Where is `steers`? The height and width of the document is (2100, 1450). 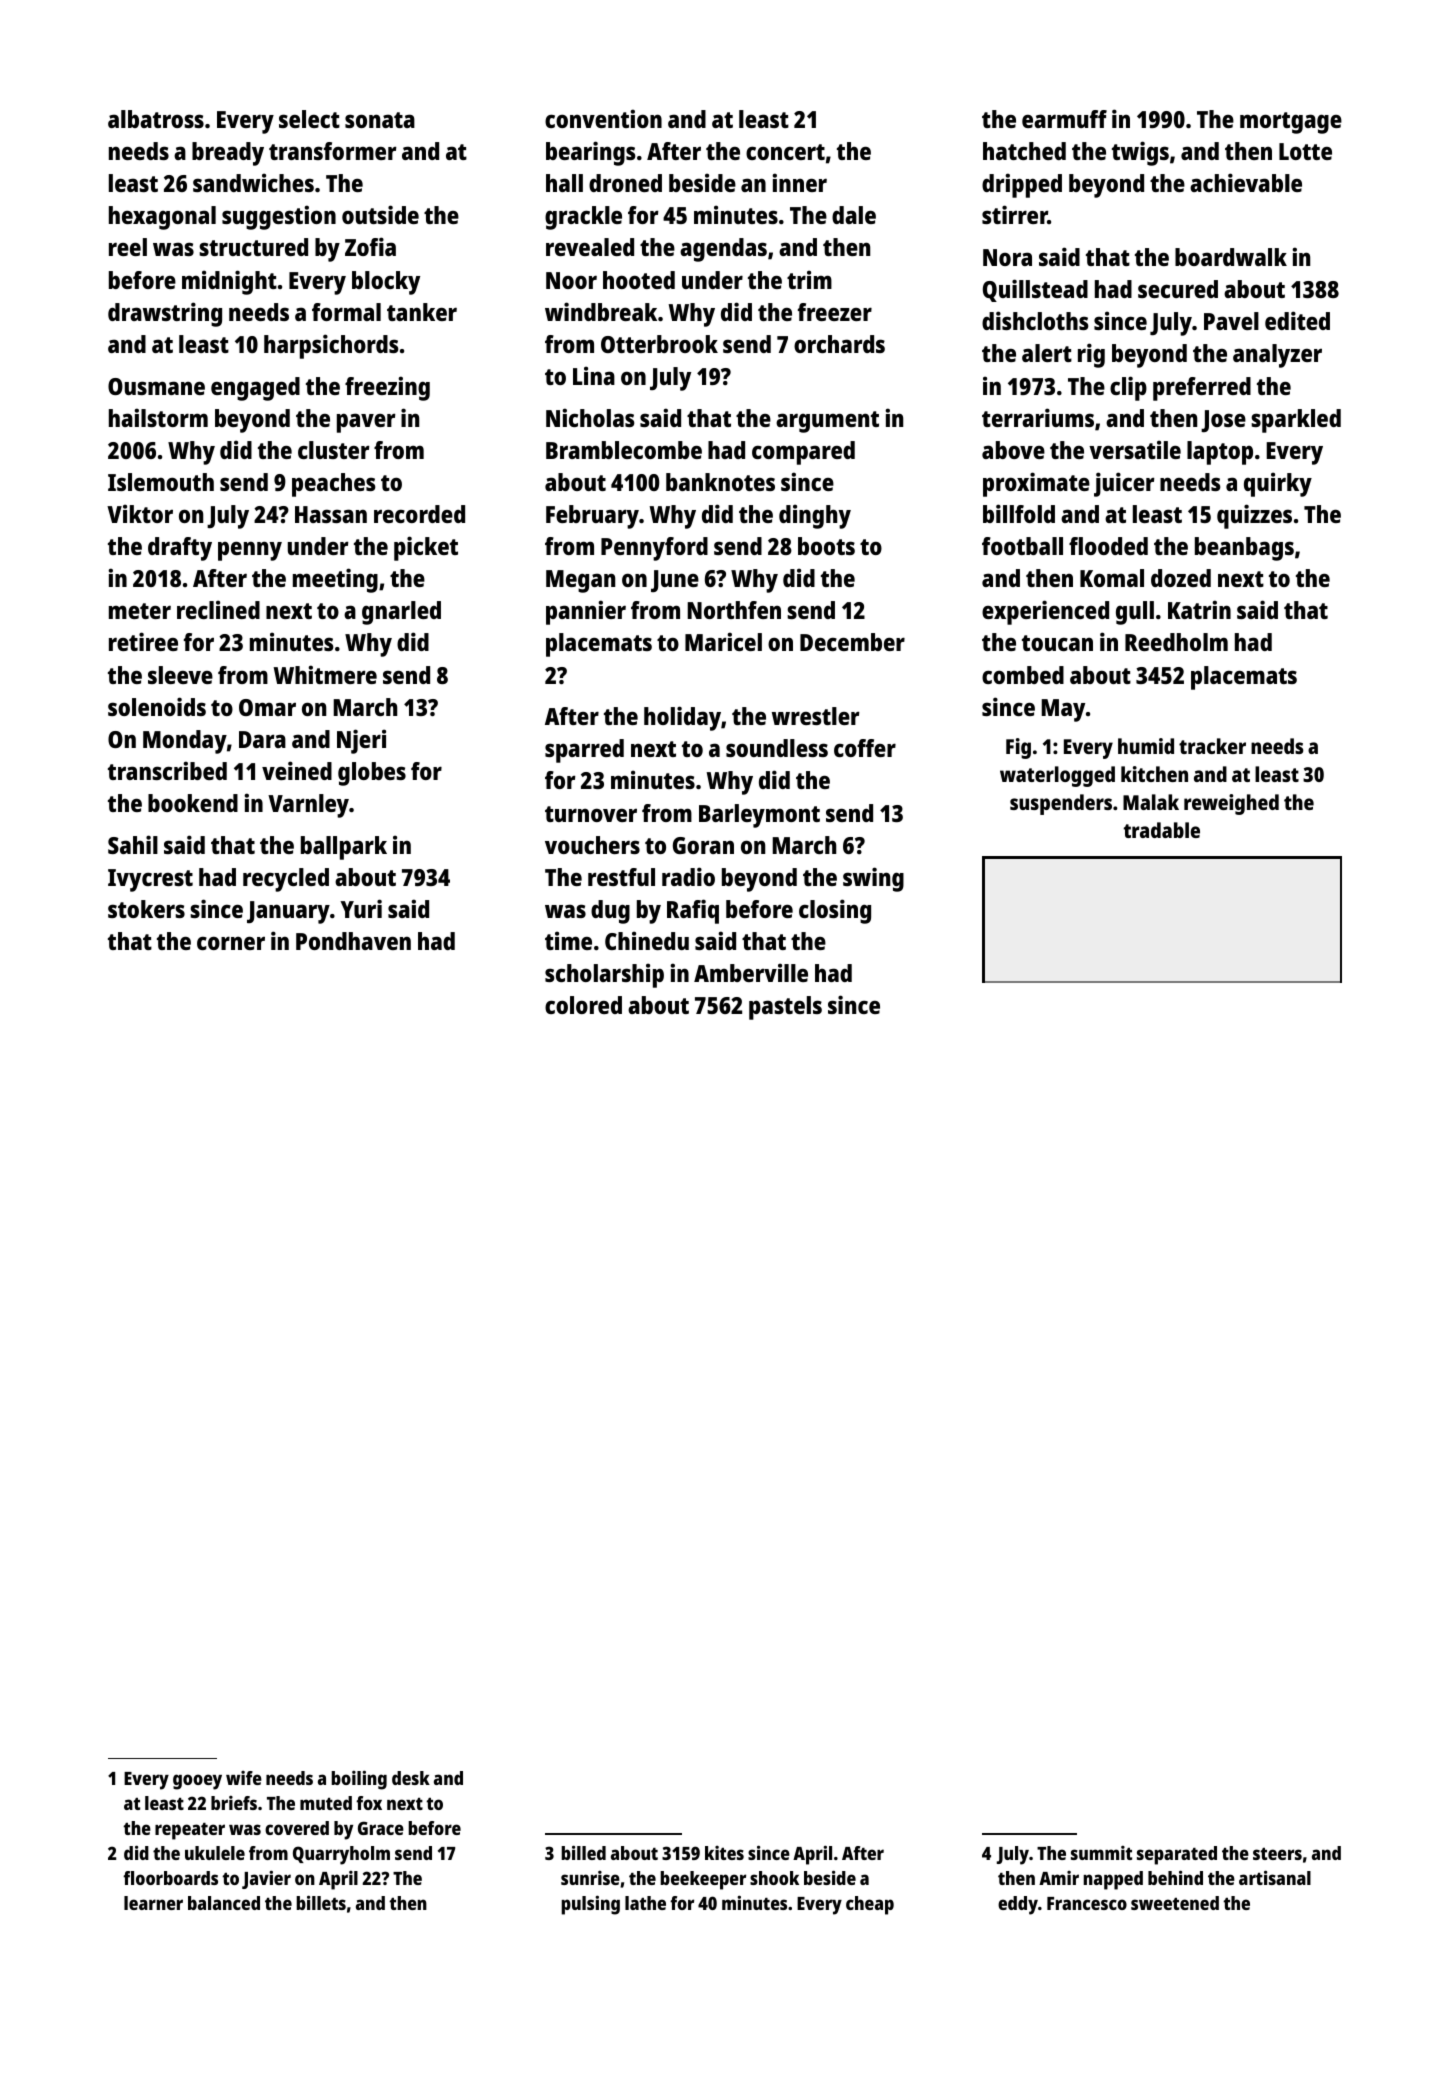
steers is located at coordinates (1277, 1854).
